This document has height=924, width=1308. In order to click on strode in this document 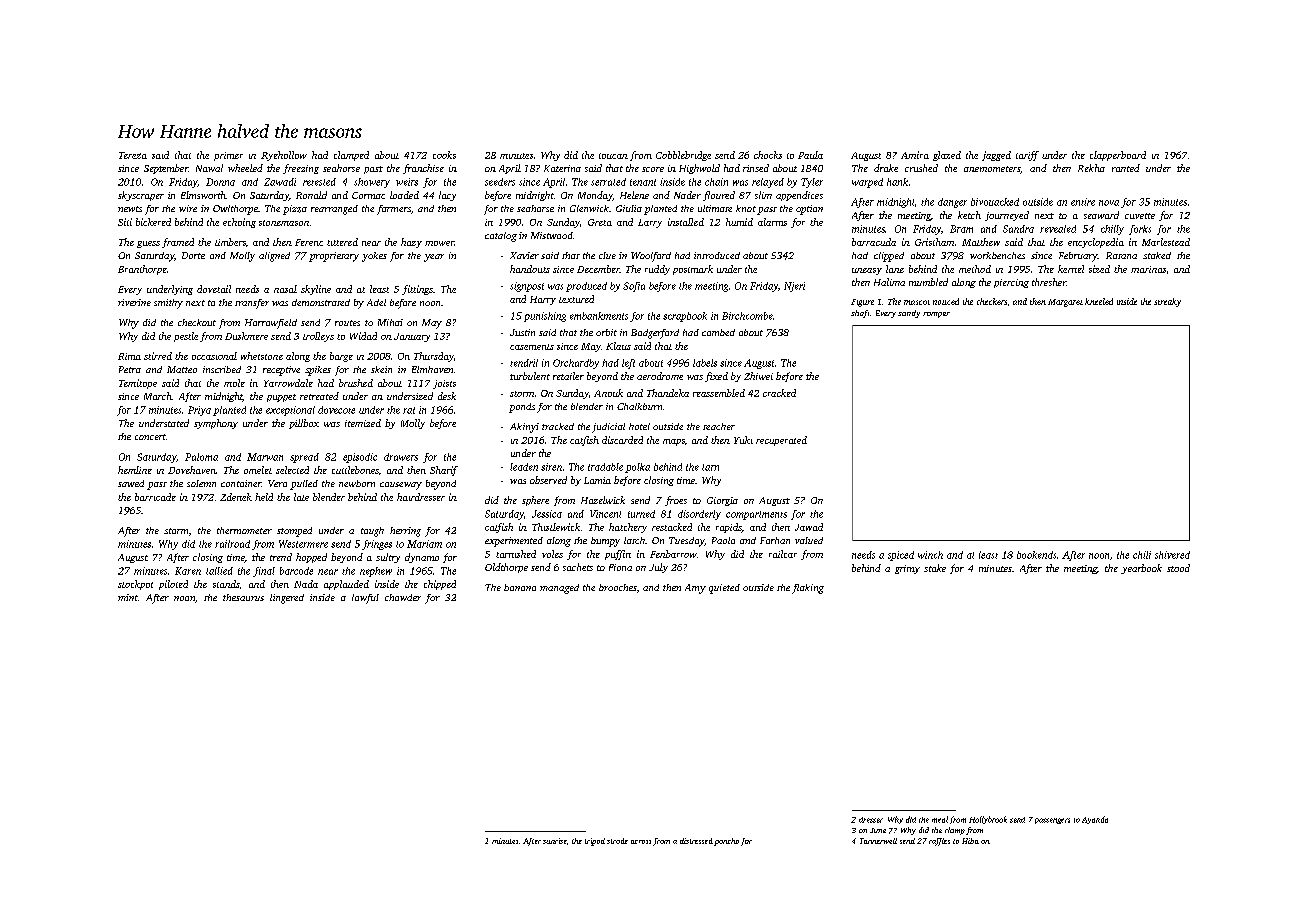, I will do `click(617, 841)`.
